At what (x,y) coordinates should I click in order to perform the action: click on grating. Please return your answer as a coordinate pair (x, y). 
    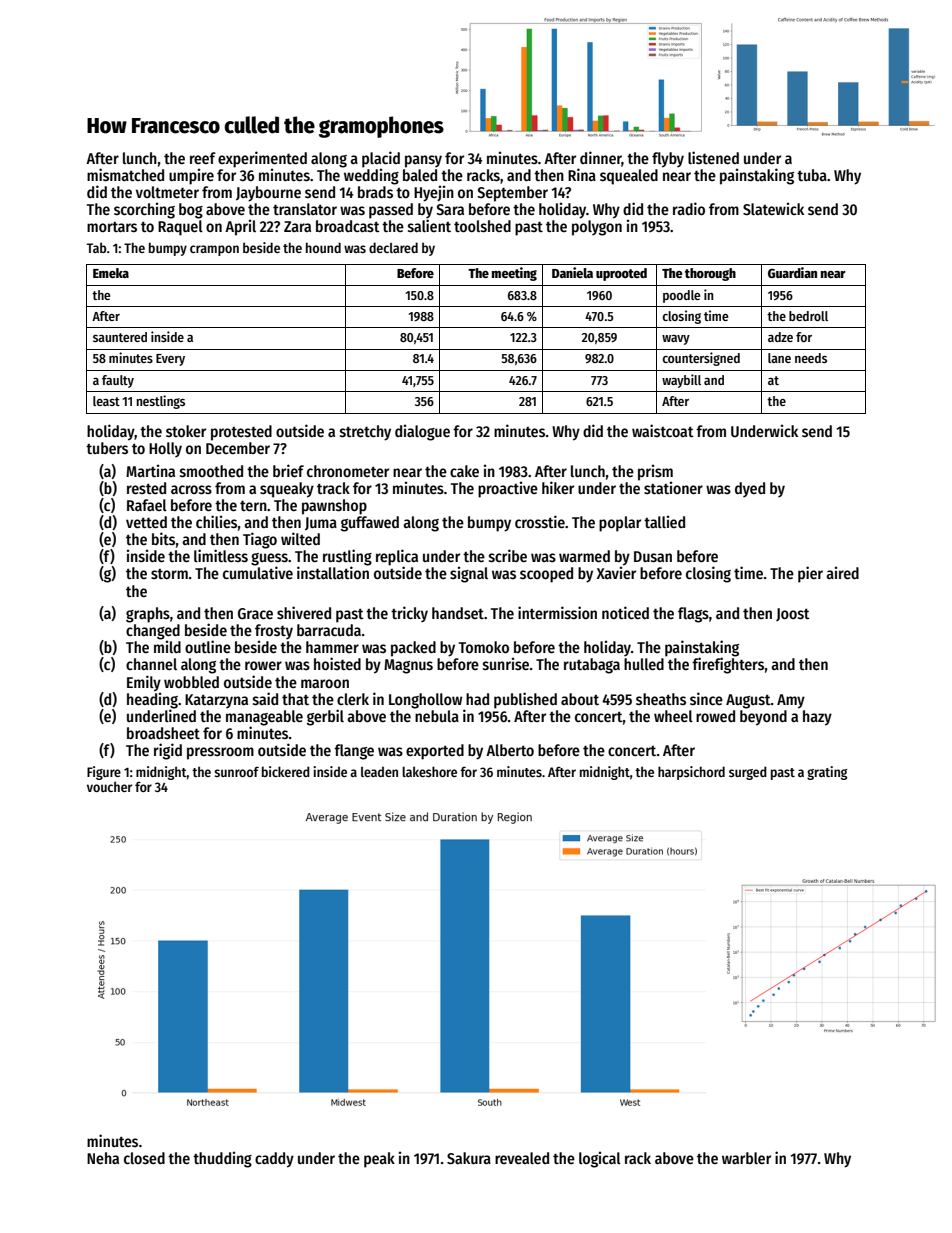
    Looking at the image, I should click on (827, 773).
